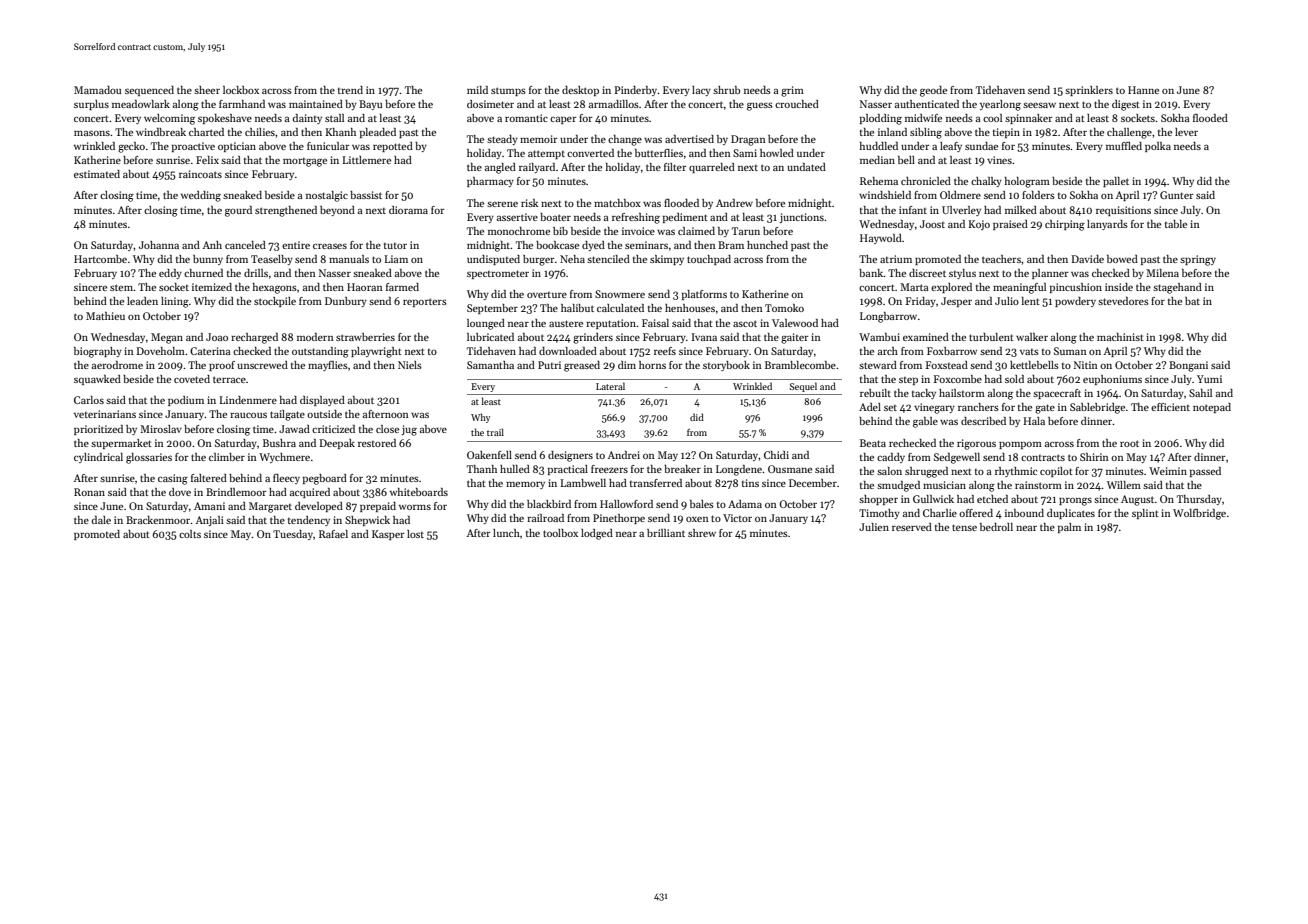 The height and width of the document is (924, 1308). What do you see at coordinates (1186, 132) in the document?
I see `lever` at bounding box center [1186, 132].
